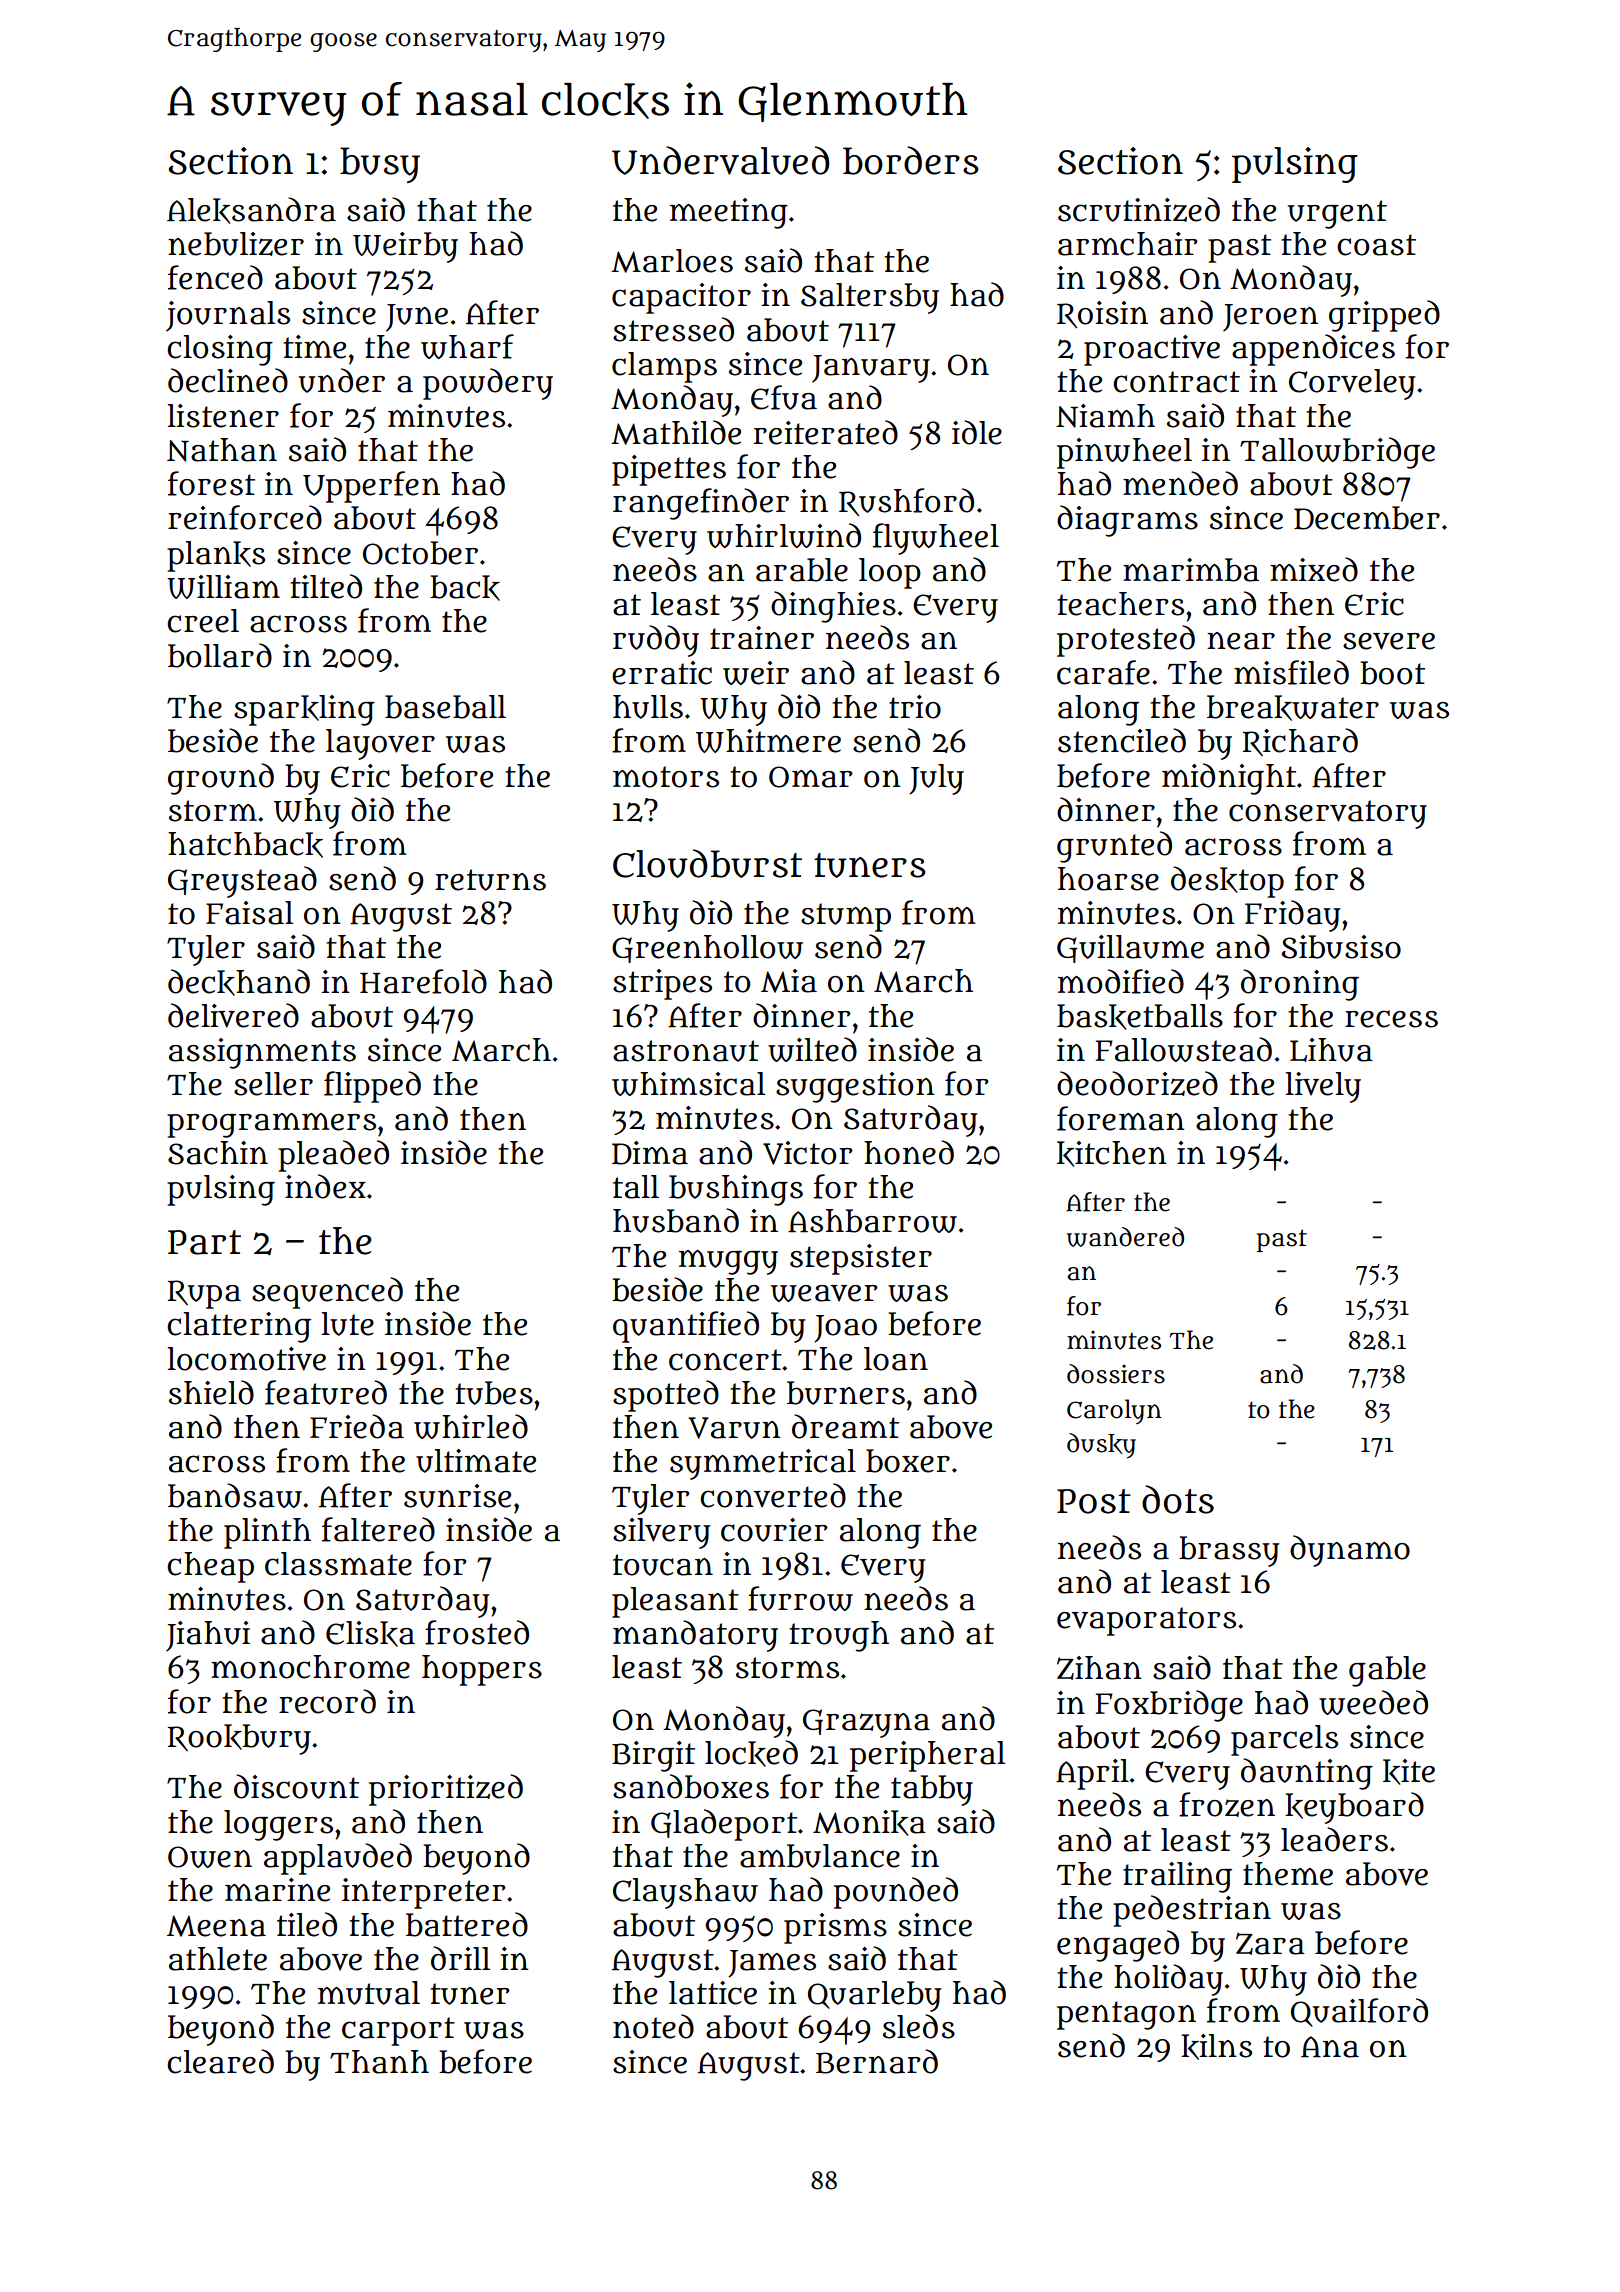 This screenshot has height=2292, width=1620. Describe the element at coordinates (1178, 1499) in the screenshot. I see `dots` at that location.
